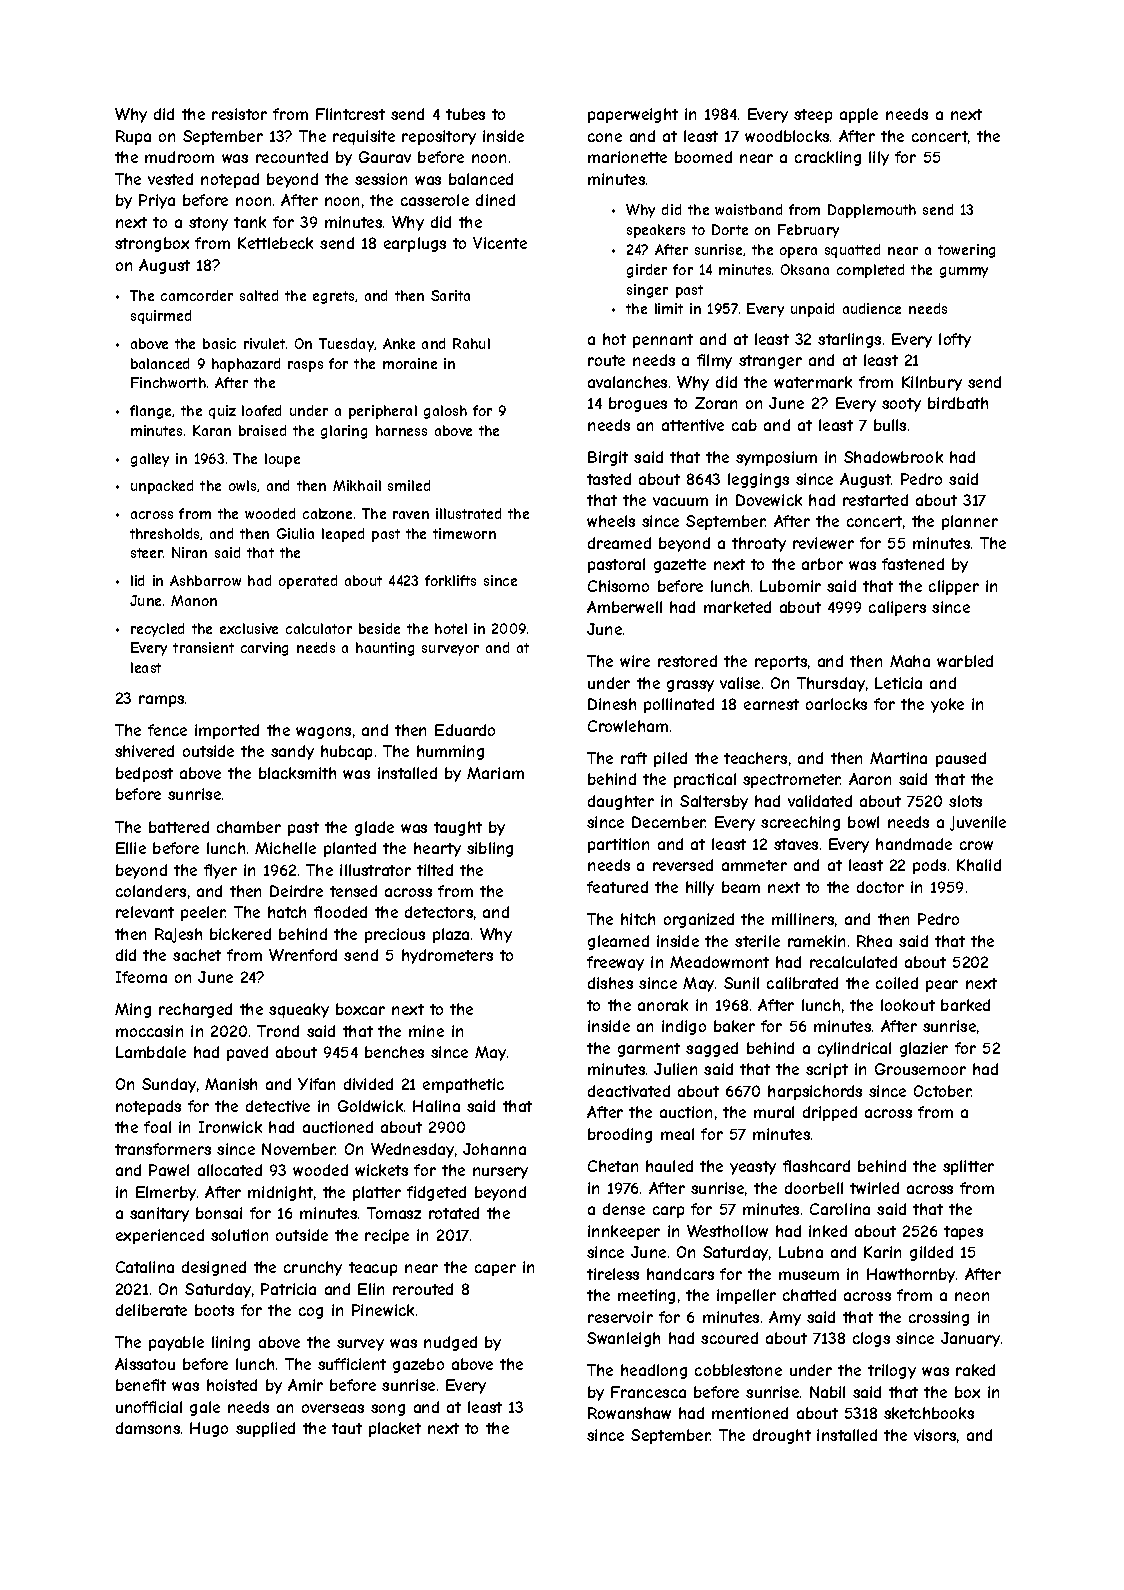 The height and width of the screenshot is (1590, 1124). I want to click on crossing, so click(939, 1318).
